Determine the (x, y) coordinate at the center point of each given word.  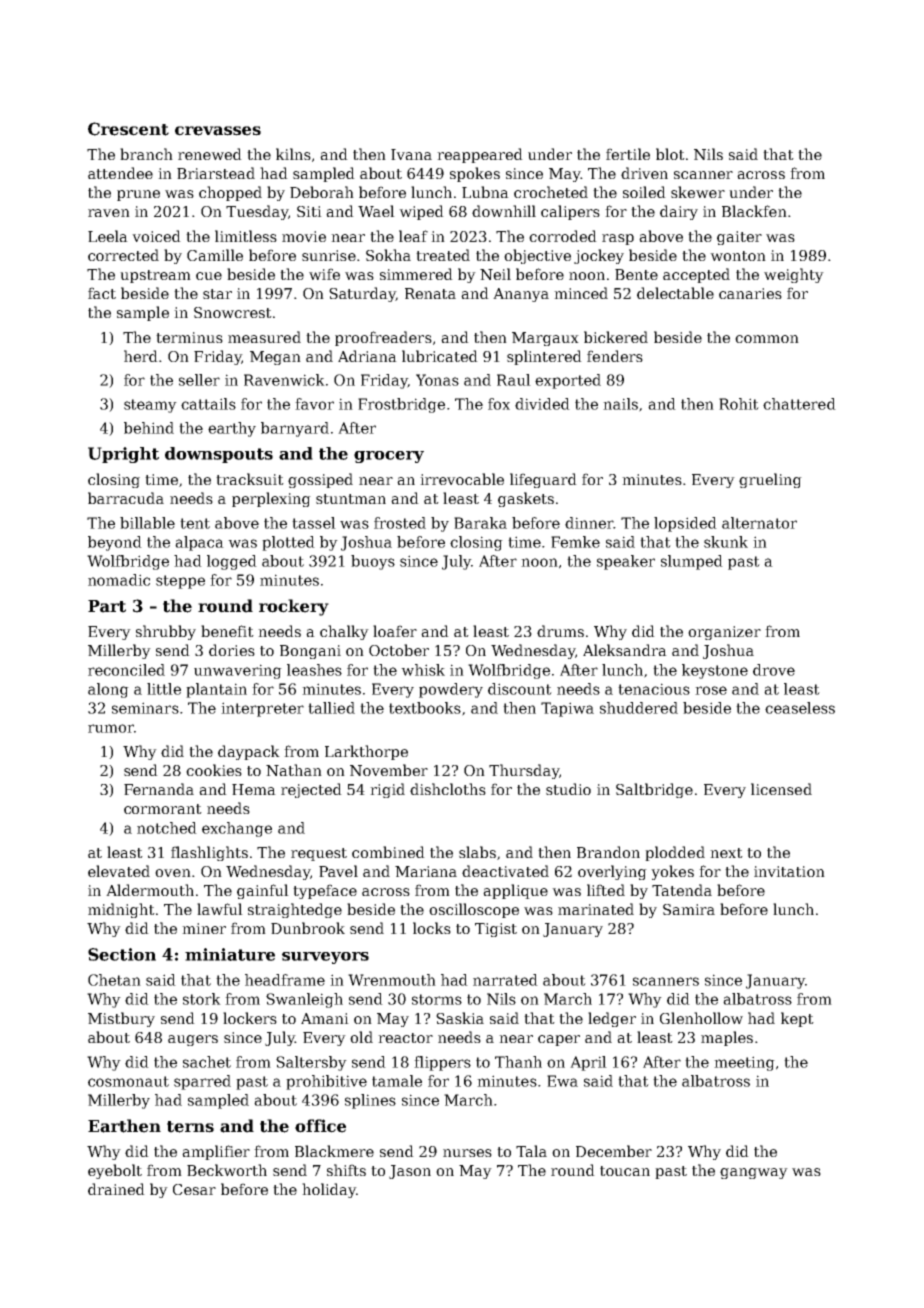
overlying (612, 872)
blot (670, 154)
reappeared (480, 155)
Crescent (128, 129)
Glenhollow (701, 1018)
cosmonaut (128, 1081)
